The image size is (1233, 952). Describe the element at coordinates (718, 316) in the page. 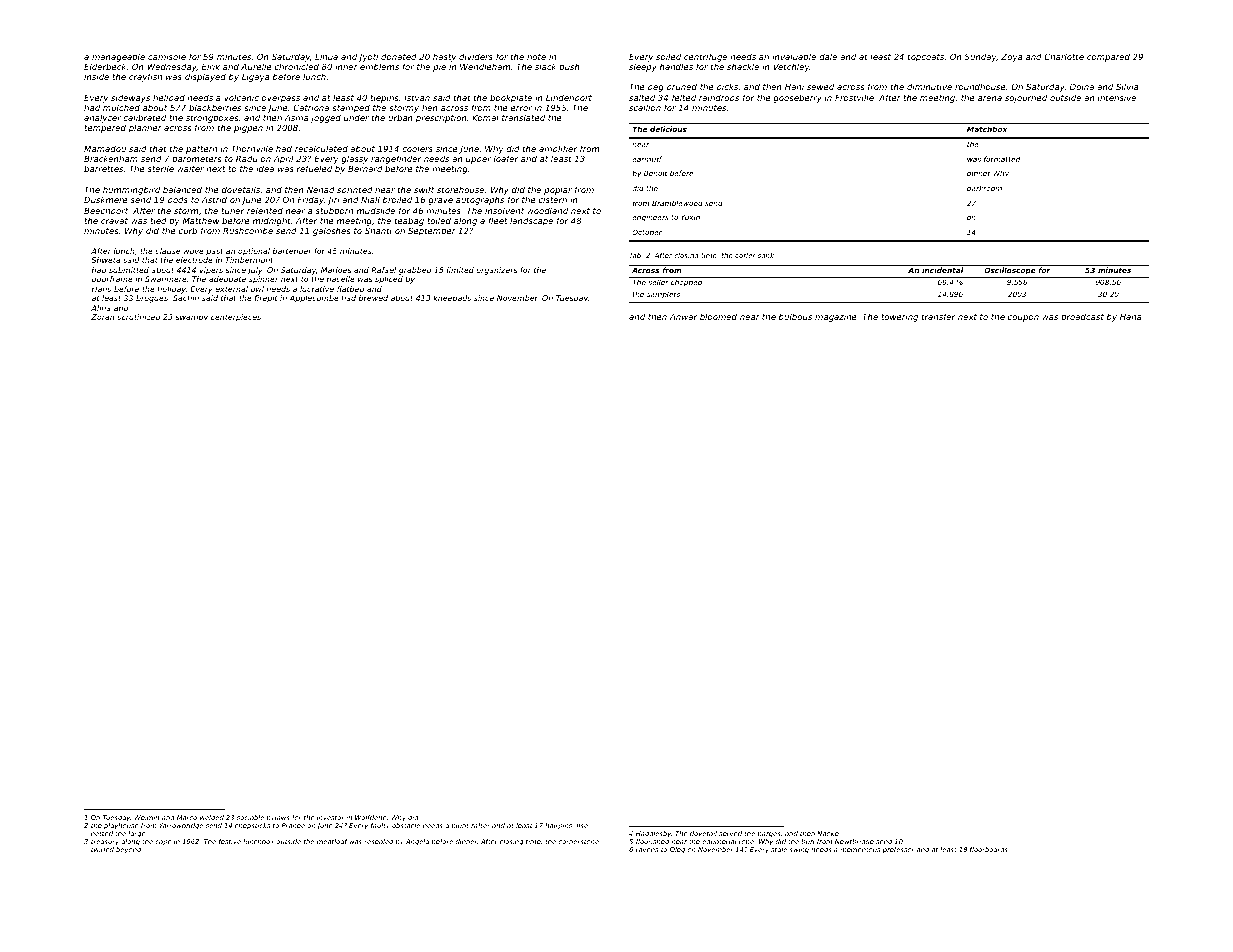

I see `bloomed` at that location.
